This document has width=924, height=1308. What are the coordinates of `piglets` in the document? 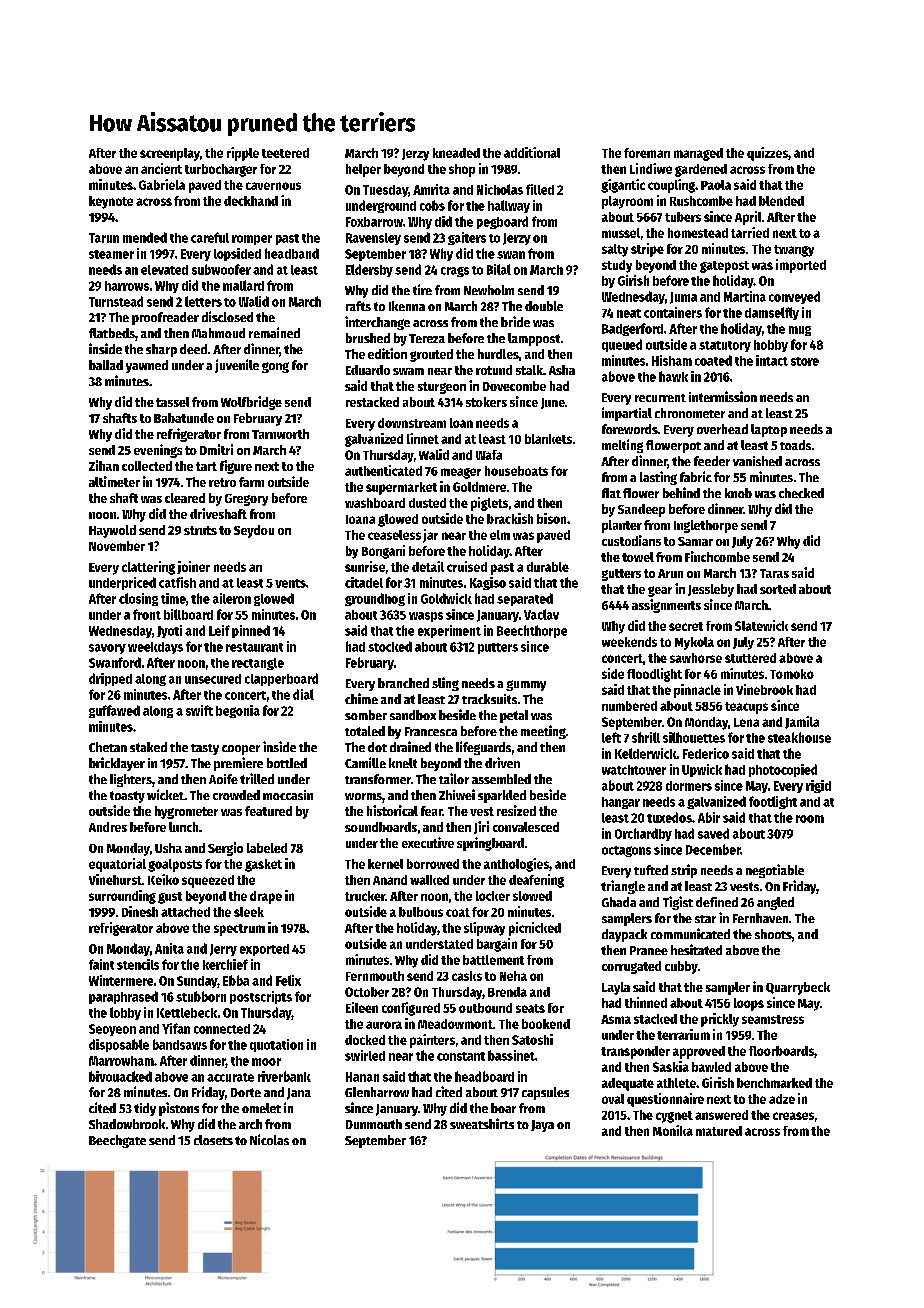 It's located at (489, 504).
